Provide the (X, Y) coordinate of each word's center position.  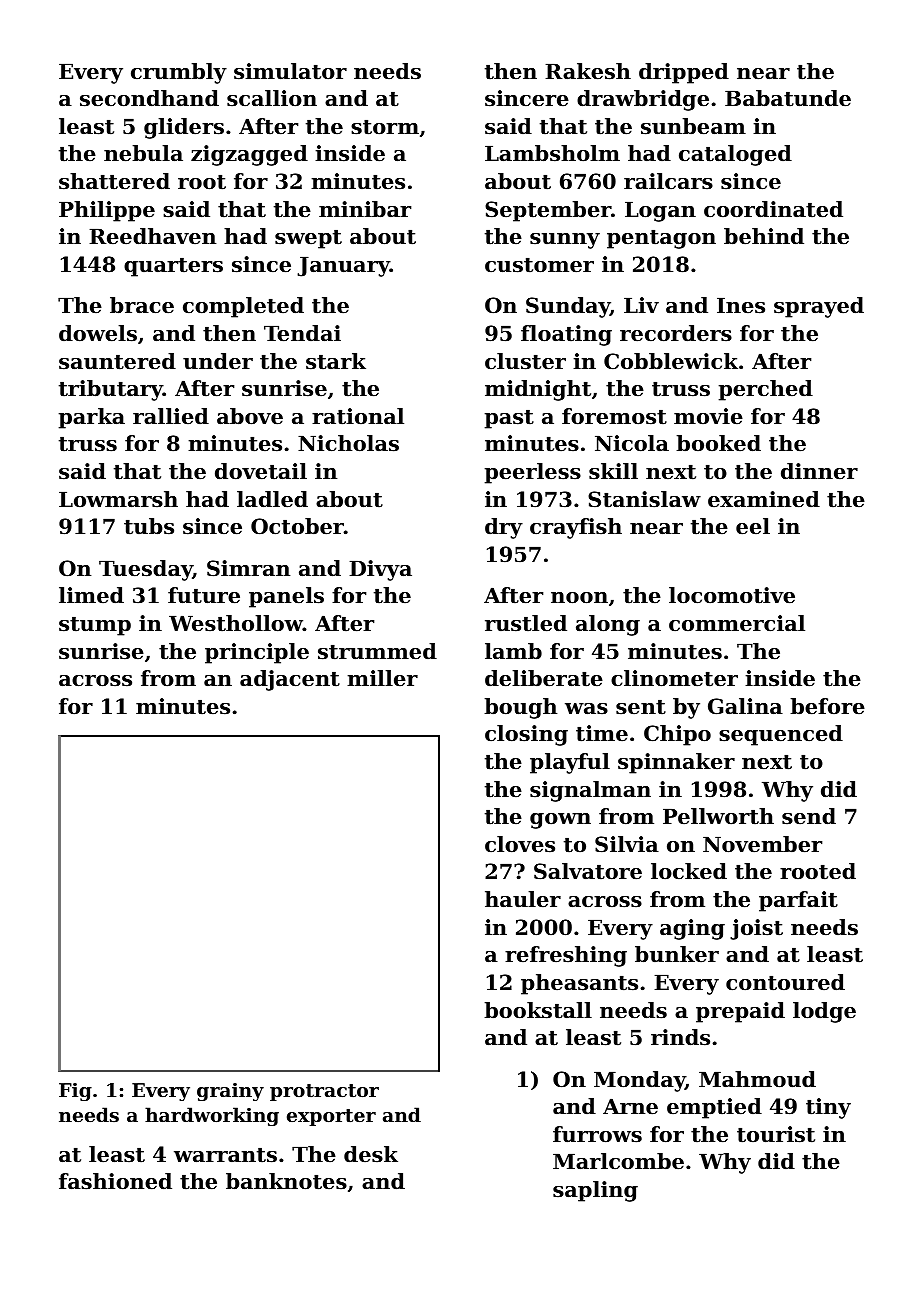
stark (336, 361)
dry (504, 528)
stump (95, 626)
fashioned (115, 1181)
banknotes (286, 1181)
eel (753, 526)
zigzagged (249, 155)
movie (708, 416)
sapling (595, 1191)
